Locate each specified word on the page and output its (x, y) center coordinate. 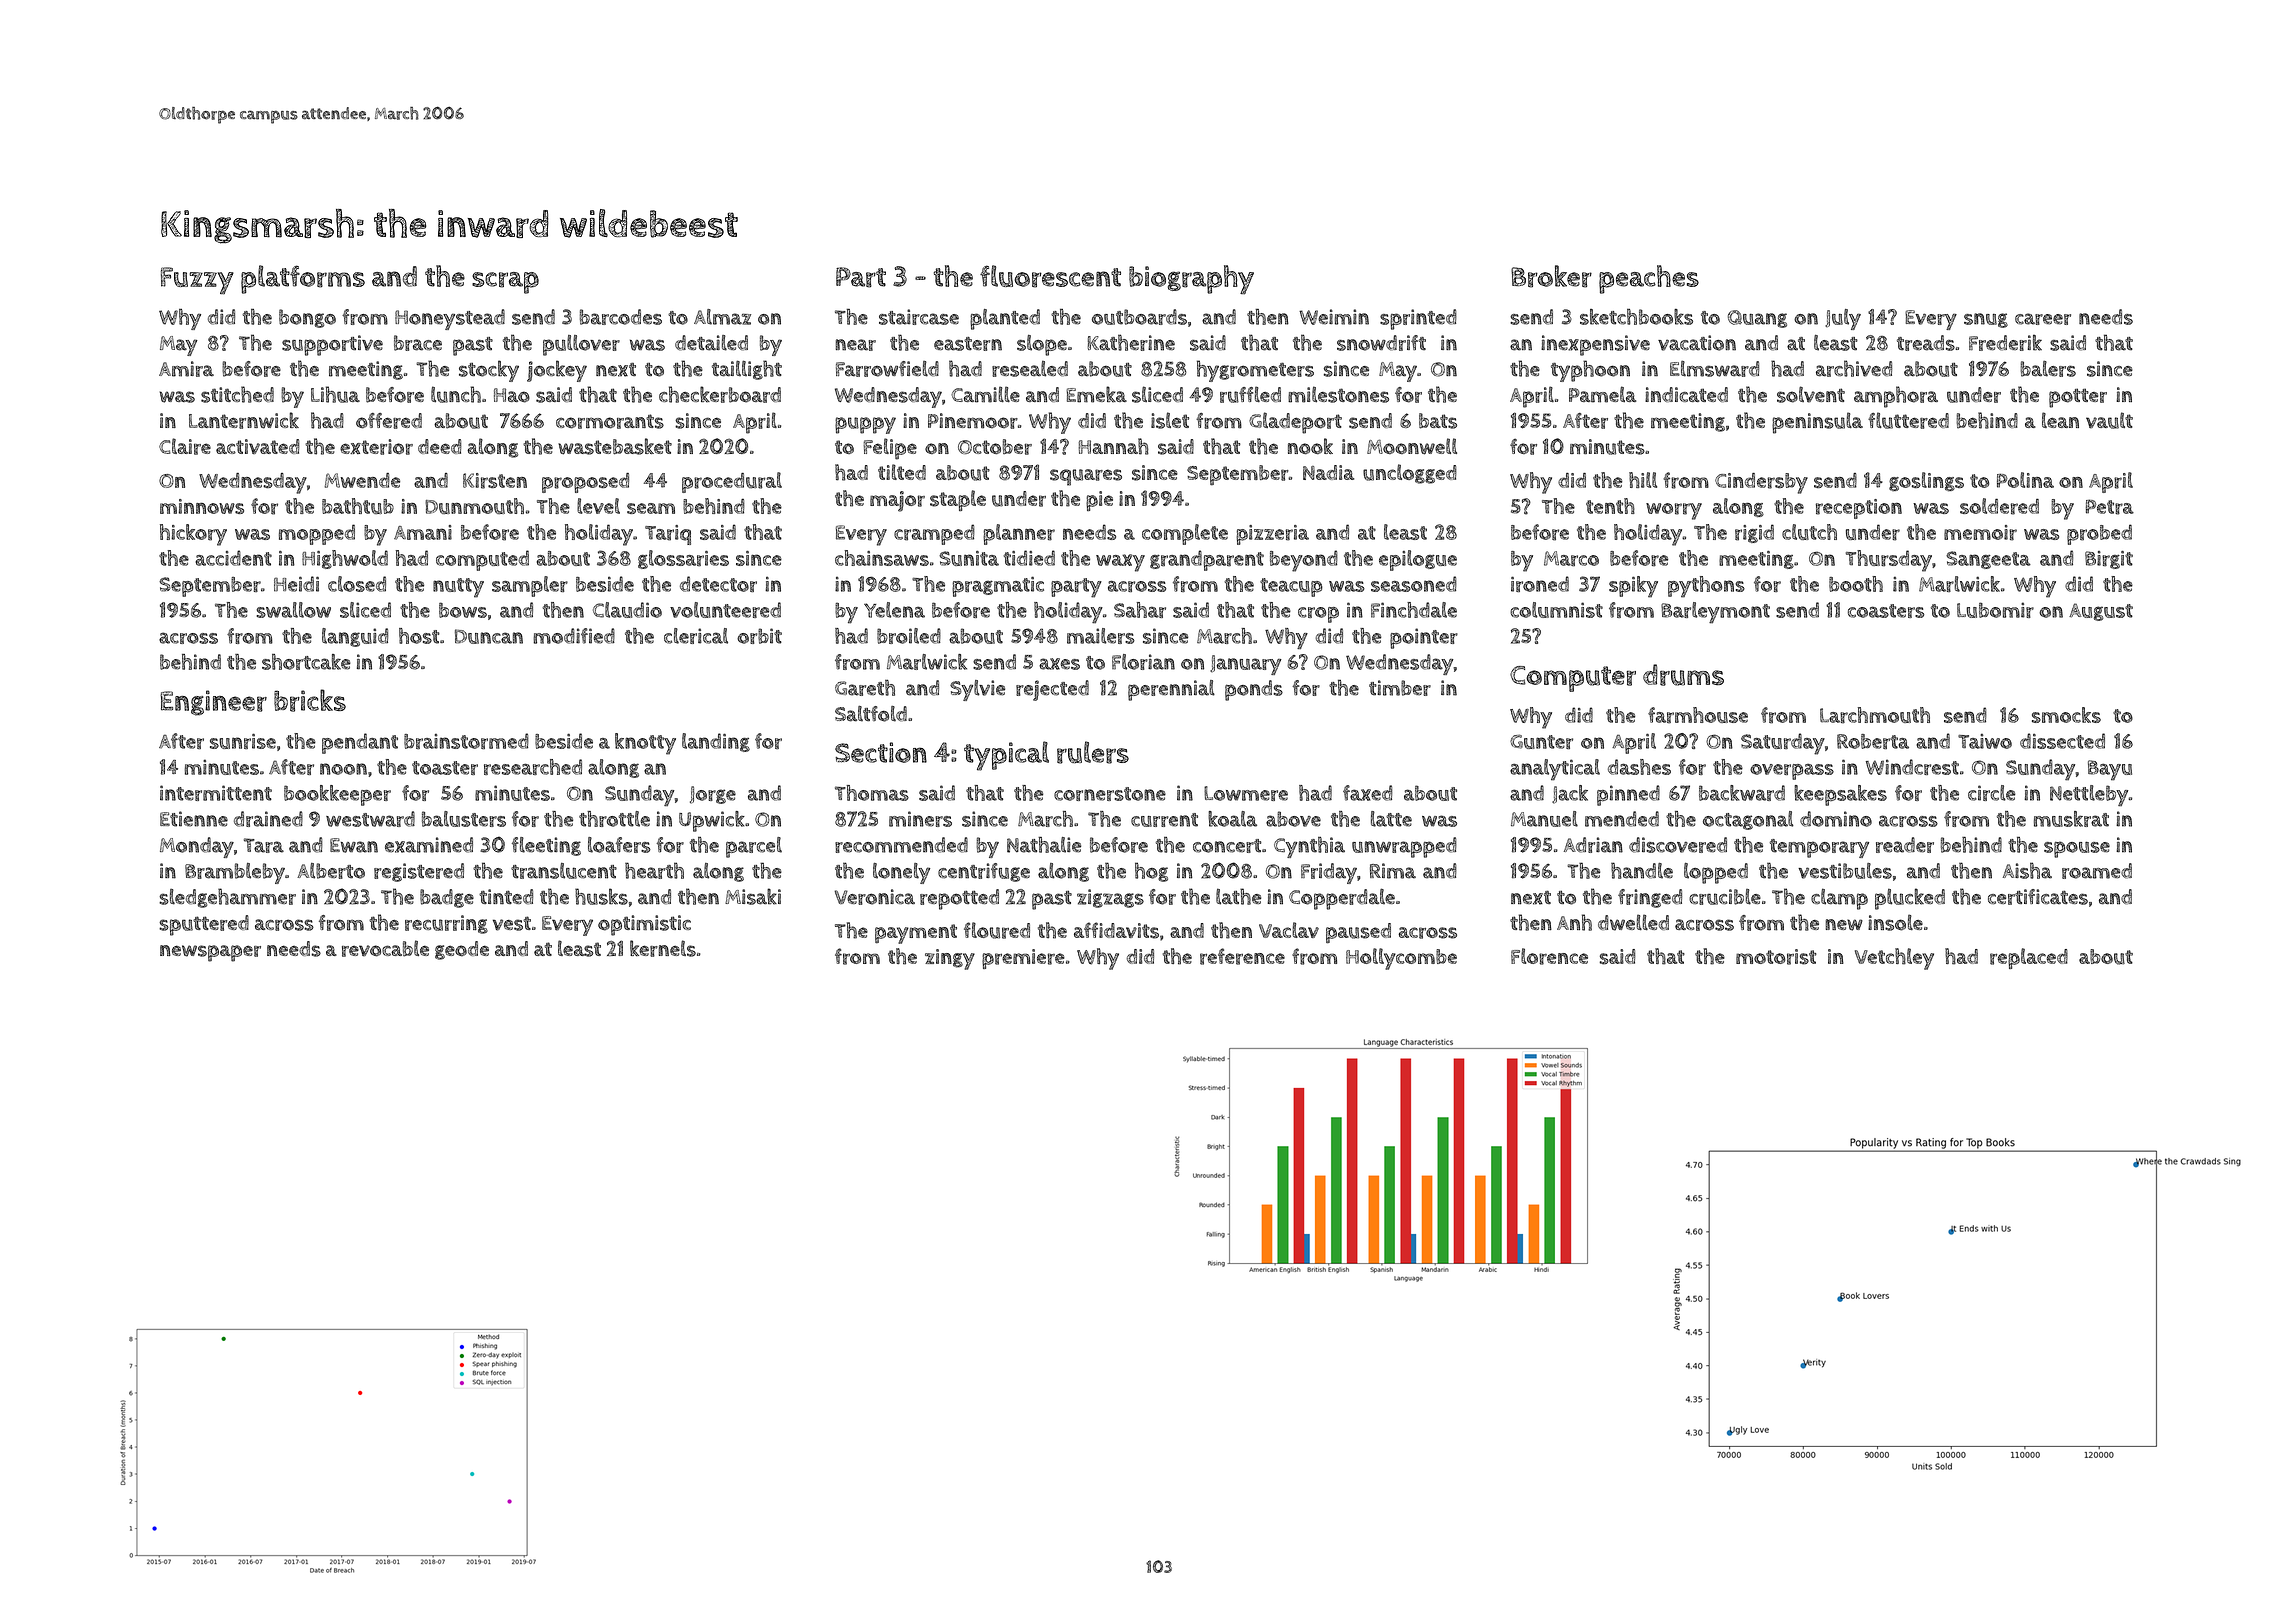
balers (2048, 368)
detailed (711, 343)
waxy (1120, 563)
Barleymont (1715, 613)
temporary (1819, 848)
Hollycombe (1401, 959)
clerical (696, 636)
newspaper (210, 953)
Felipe (890, 449)
